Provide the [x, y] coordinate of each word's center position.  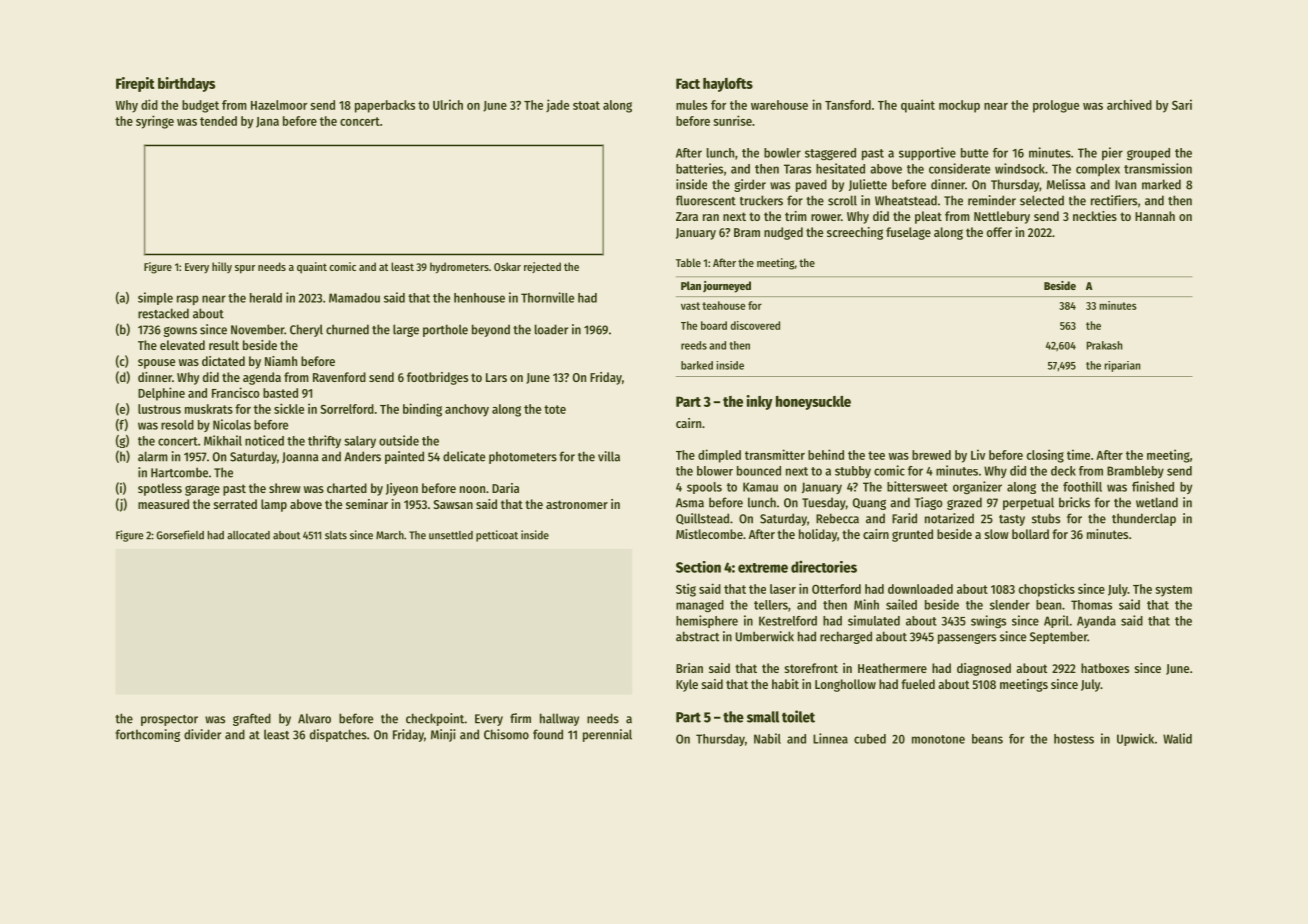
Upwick [1135, 739]
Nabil [767, 738]
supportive [927, 153]
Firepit [135, 84]
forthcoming [147, 735]
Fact [688, 83]
